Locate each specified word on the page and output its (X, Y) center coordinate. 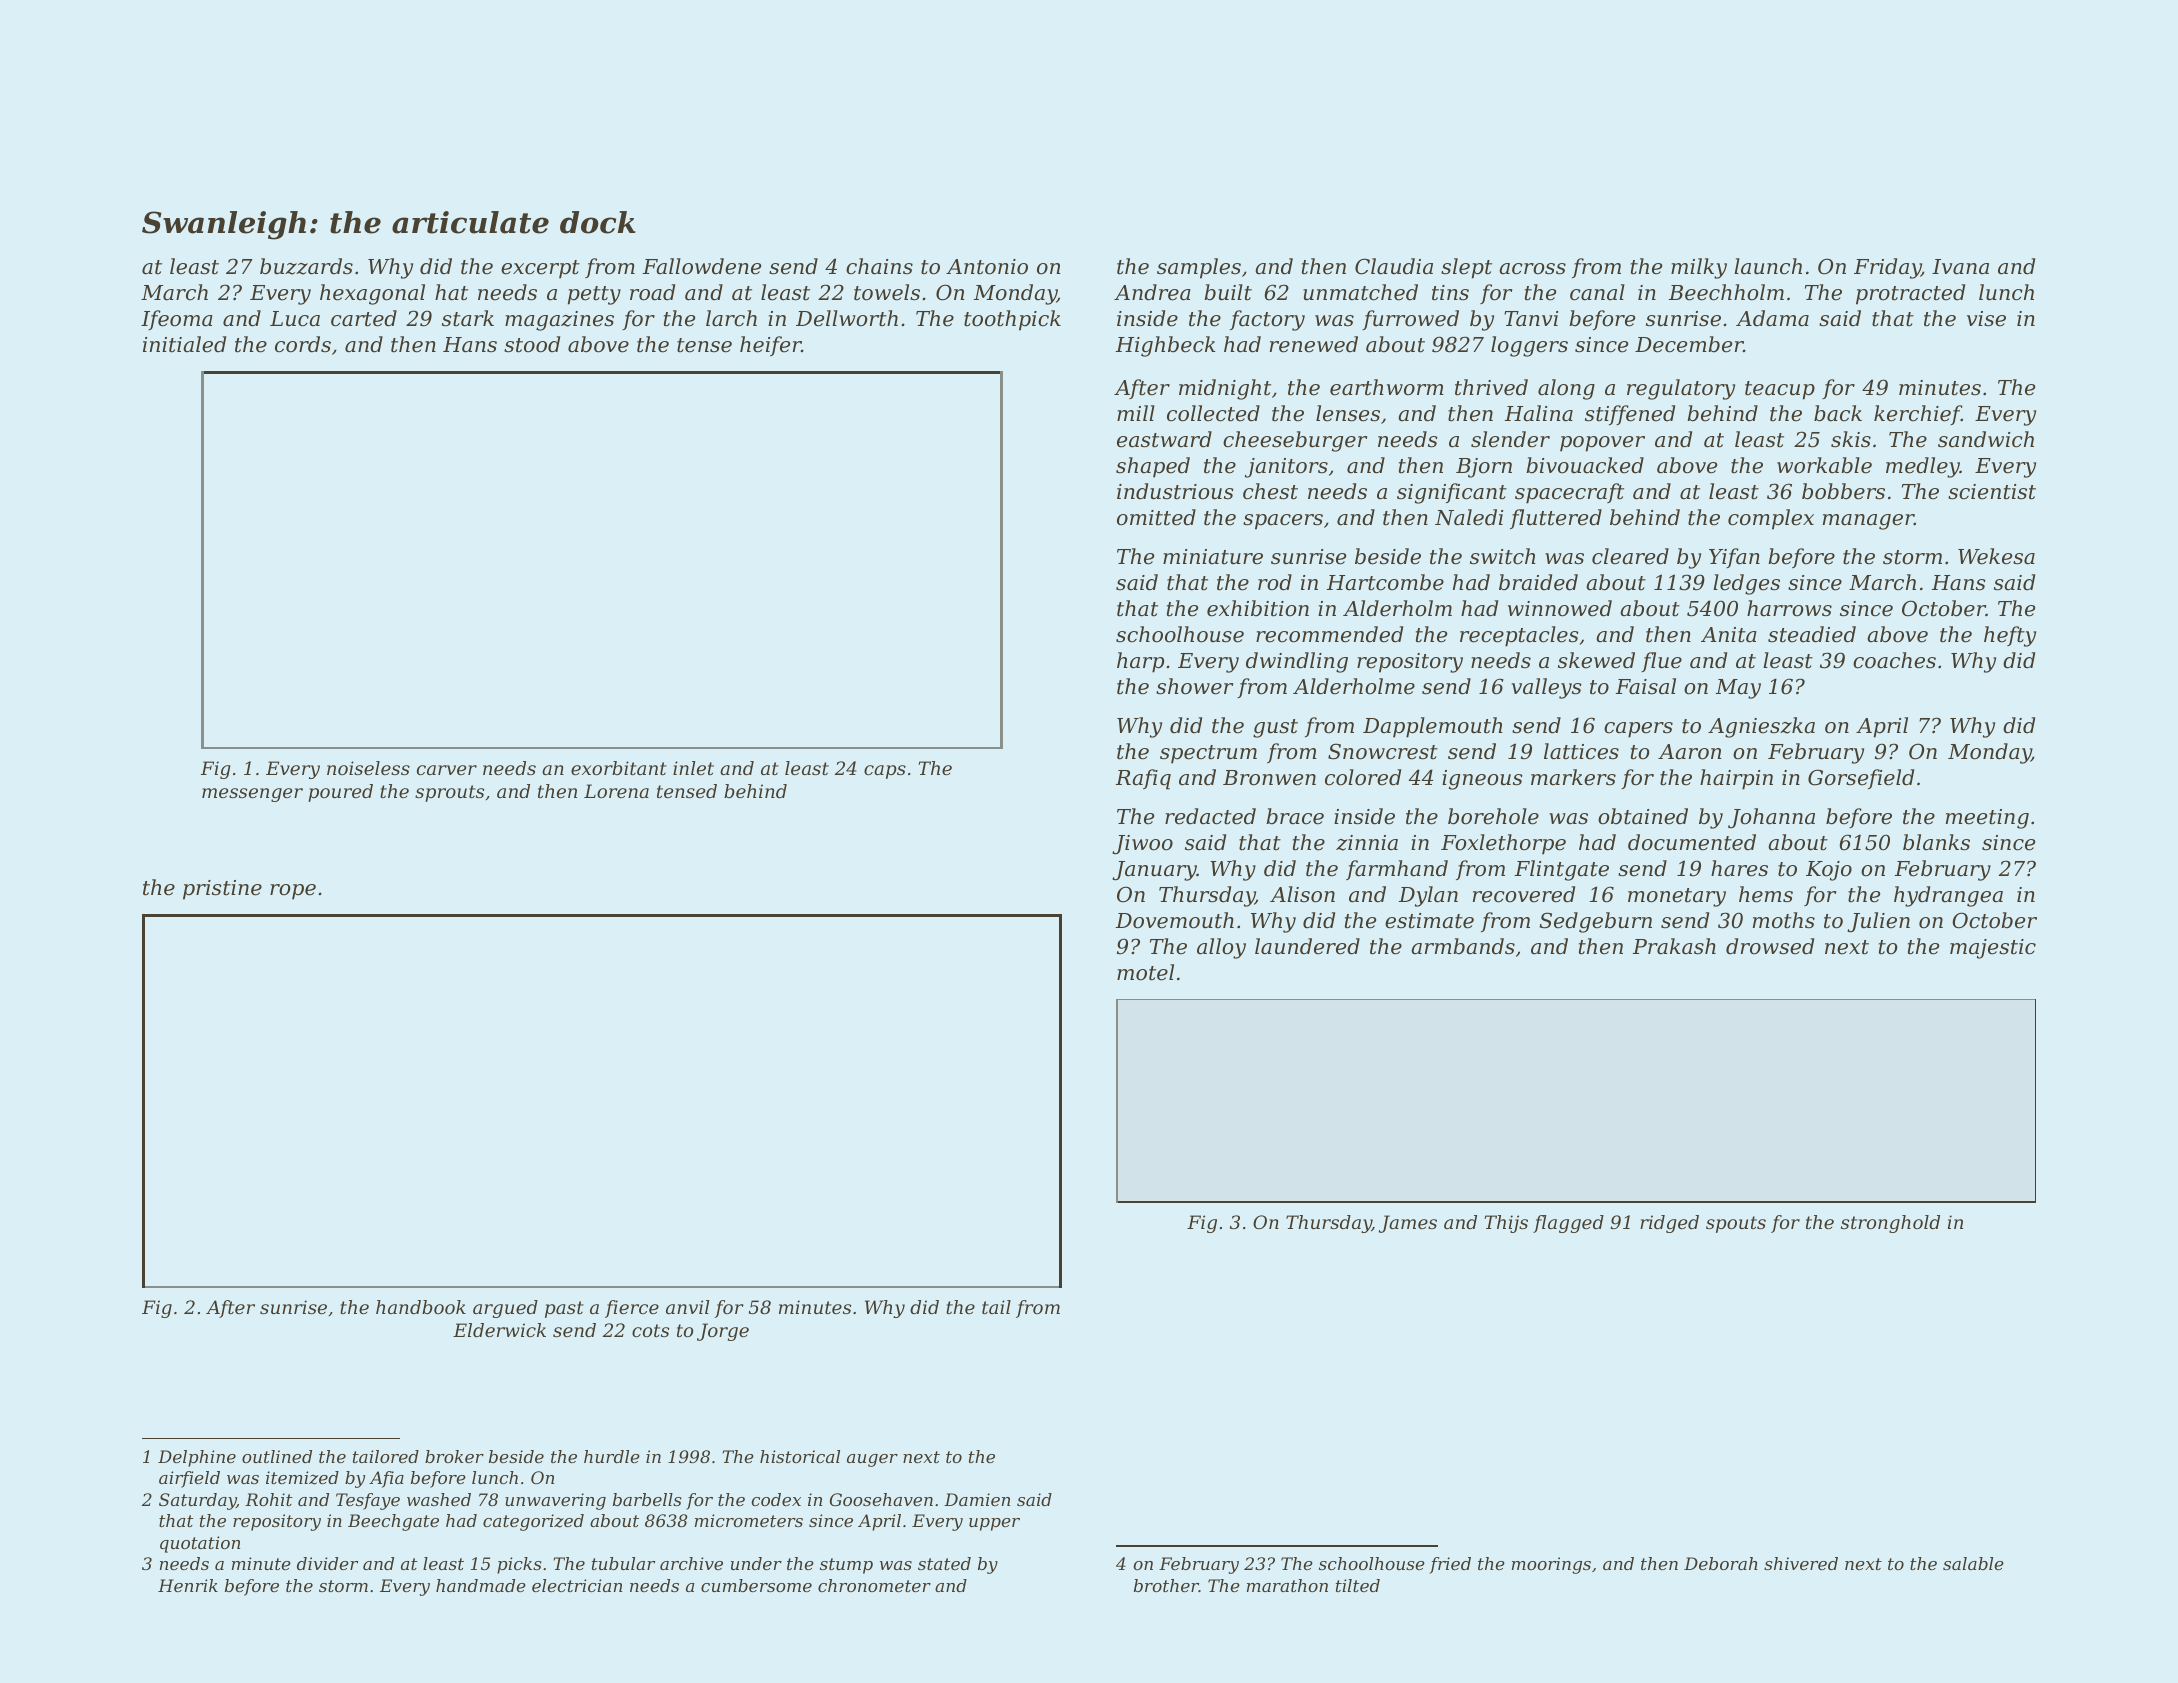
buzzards (306, 266)
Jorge (723, 1332)
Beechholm (1726, 292)
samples (1199, 268)
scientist (1992, 492)
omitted (1156, 517)
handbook (421, 1307)
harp (1140, 662)
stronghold (1890, 1224)
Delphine (197, 1458)
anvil (688, 1307)
